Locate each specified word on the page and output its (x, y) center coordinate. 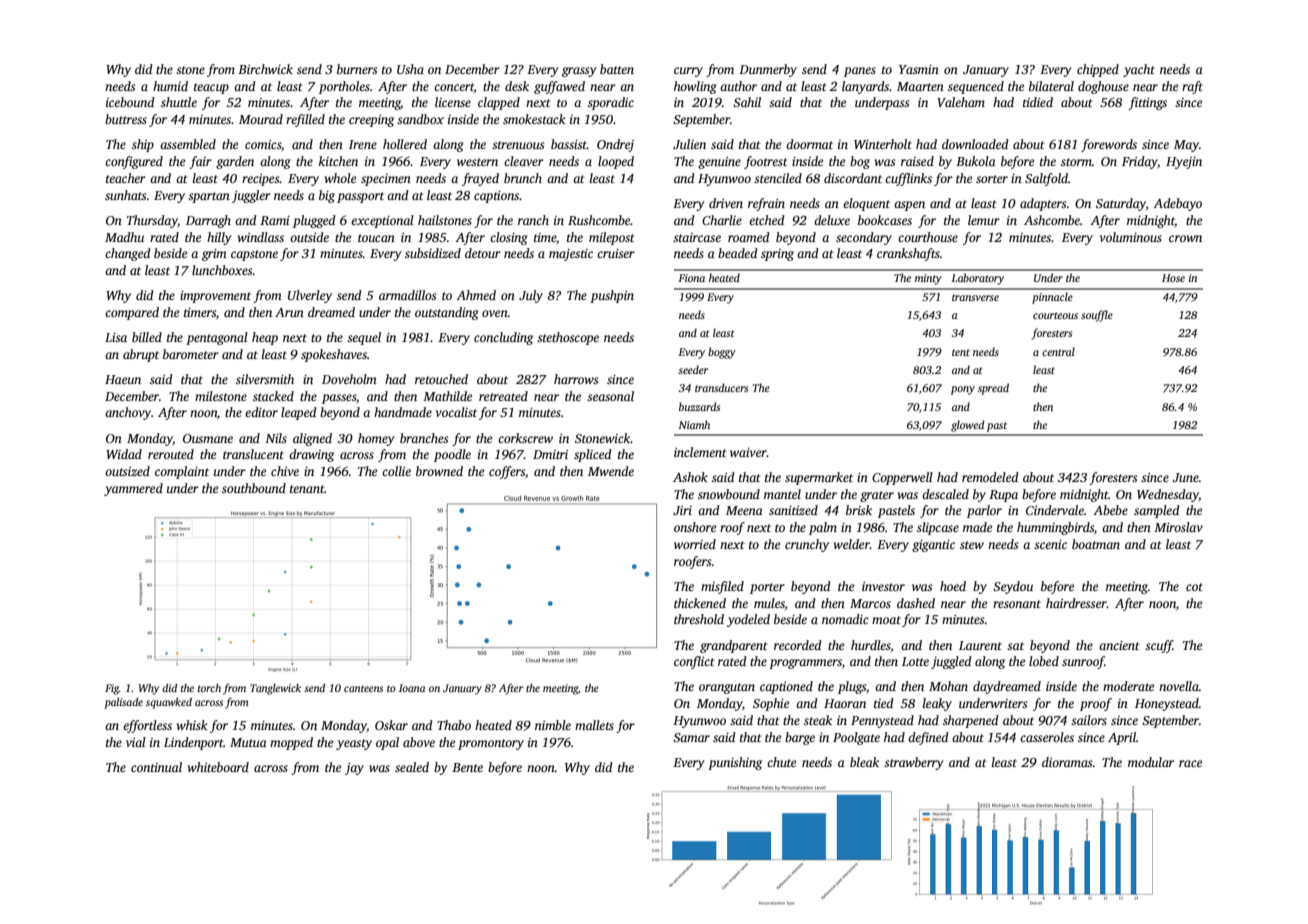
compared (132, 313)
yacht (1139, 70)
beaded (738, 253)
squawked (169, 703)
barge (800, 738)
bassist (569, 144)
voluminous (1131, 237)
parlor (984, 511)
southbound (254, 488)
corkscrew (525, 438)
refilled (305, 120)
